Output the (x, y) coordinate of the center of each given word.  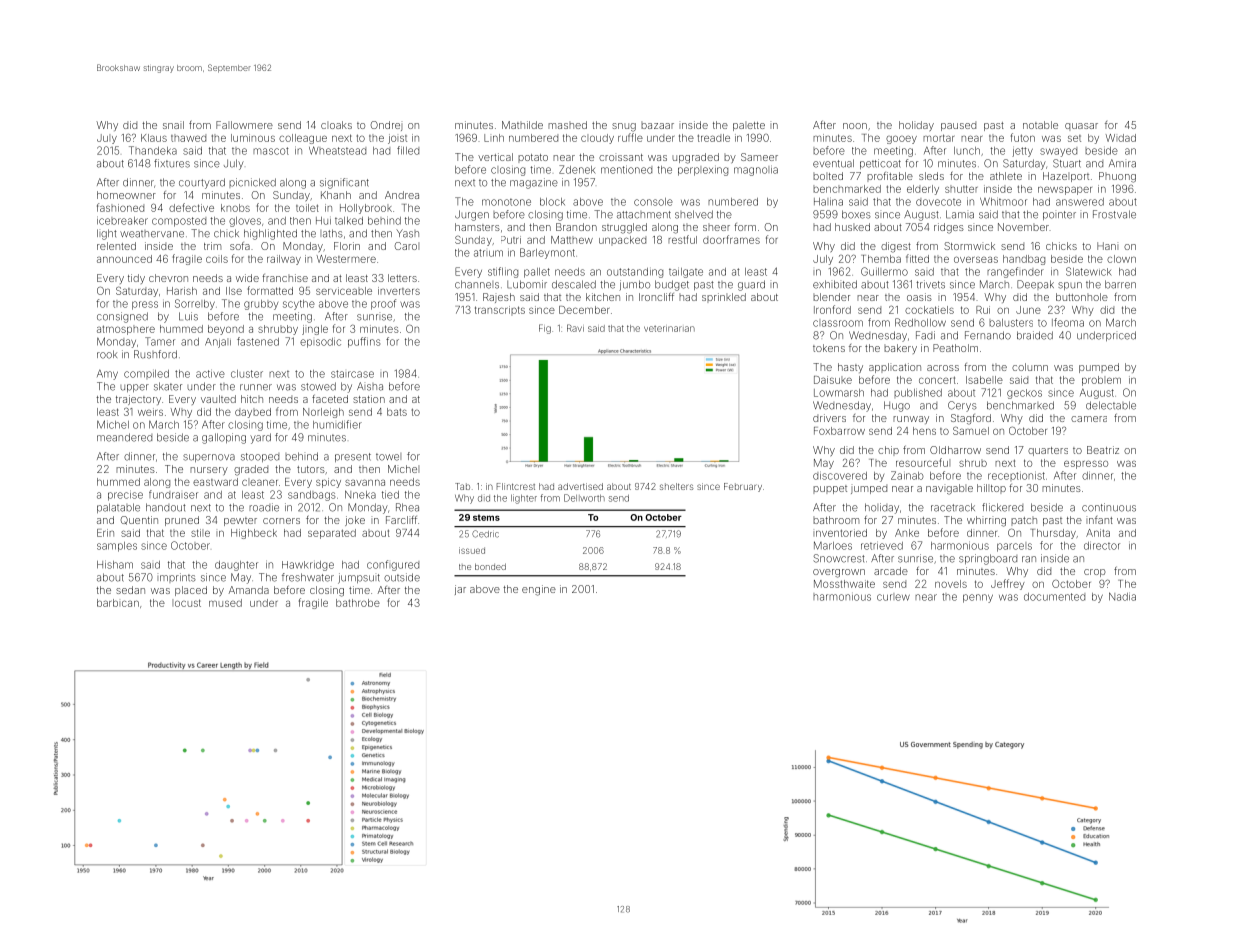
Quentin (139, 520)
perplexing (703, 171)
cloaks (336, 125)
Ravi (575, 328)
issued (472, 550)
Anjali (218, 343)
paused (958, 126)
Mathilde (522, 125)
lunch (967, 151)
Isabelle (984, 380)
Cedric (485, 534)
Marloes (833, 545)
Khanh (336, 195)
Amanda (249, 590)
